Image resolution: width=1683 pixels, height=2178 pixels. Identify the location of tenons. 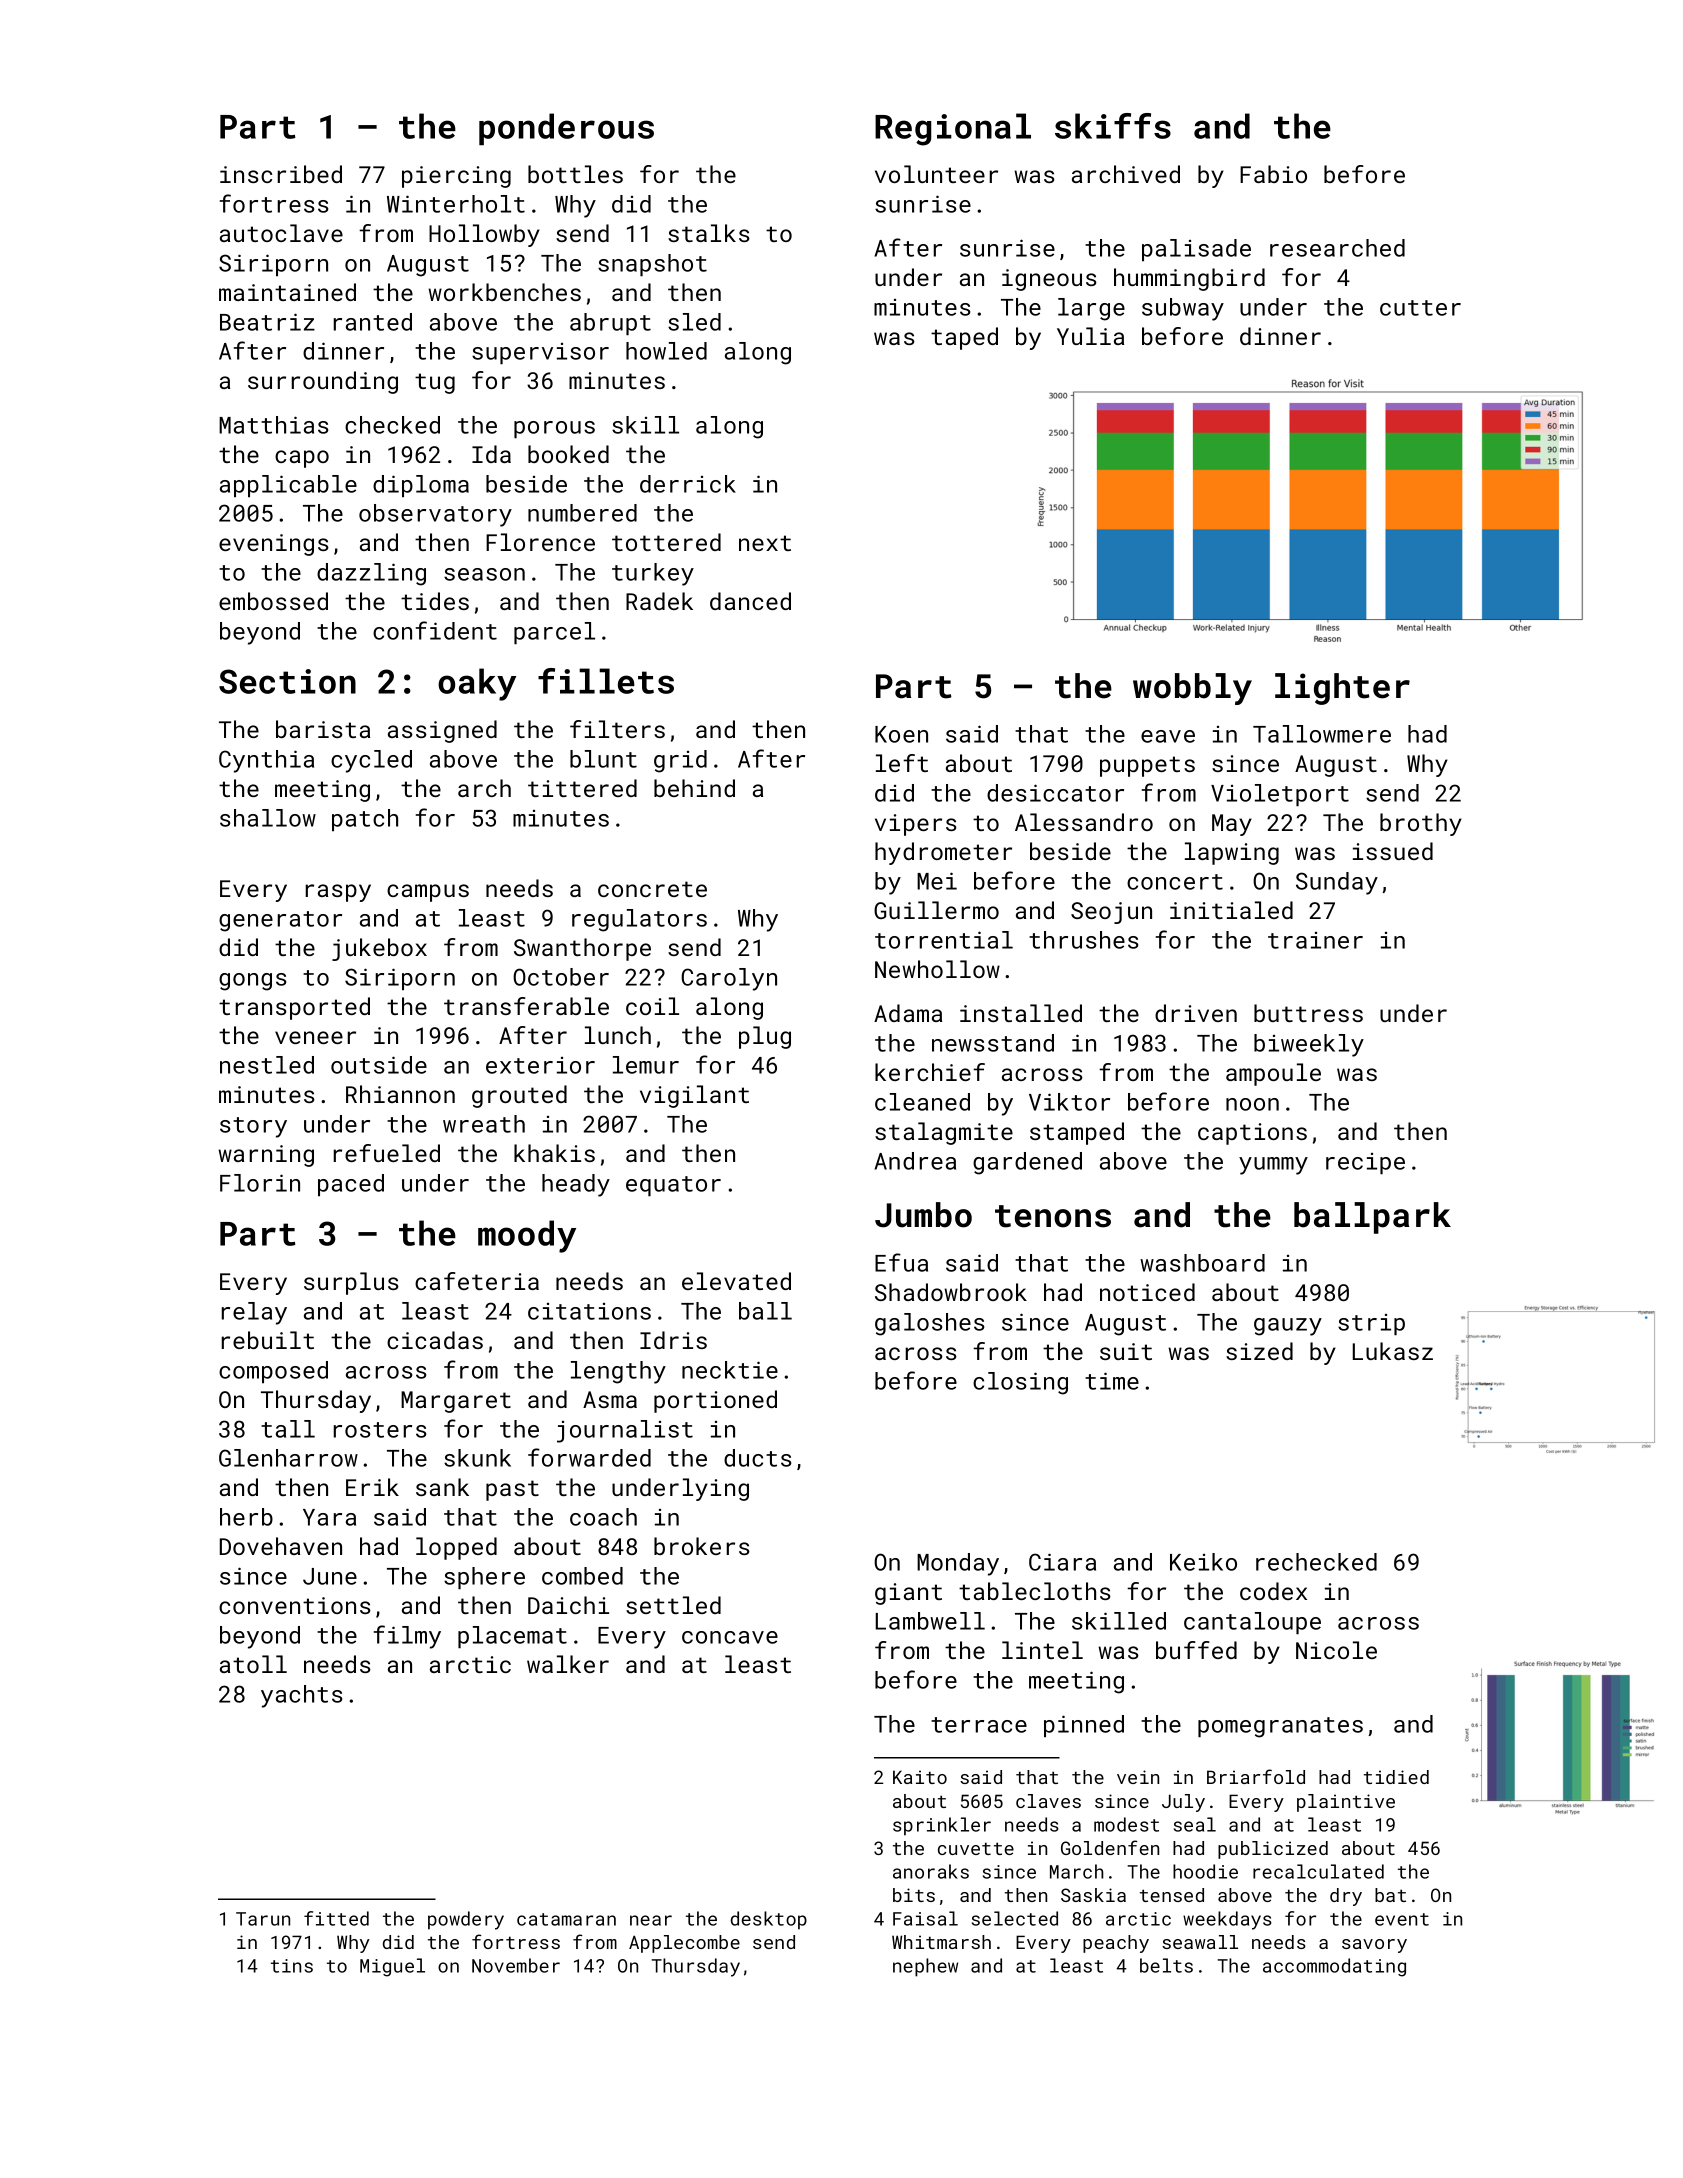
(1053, 1216).
